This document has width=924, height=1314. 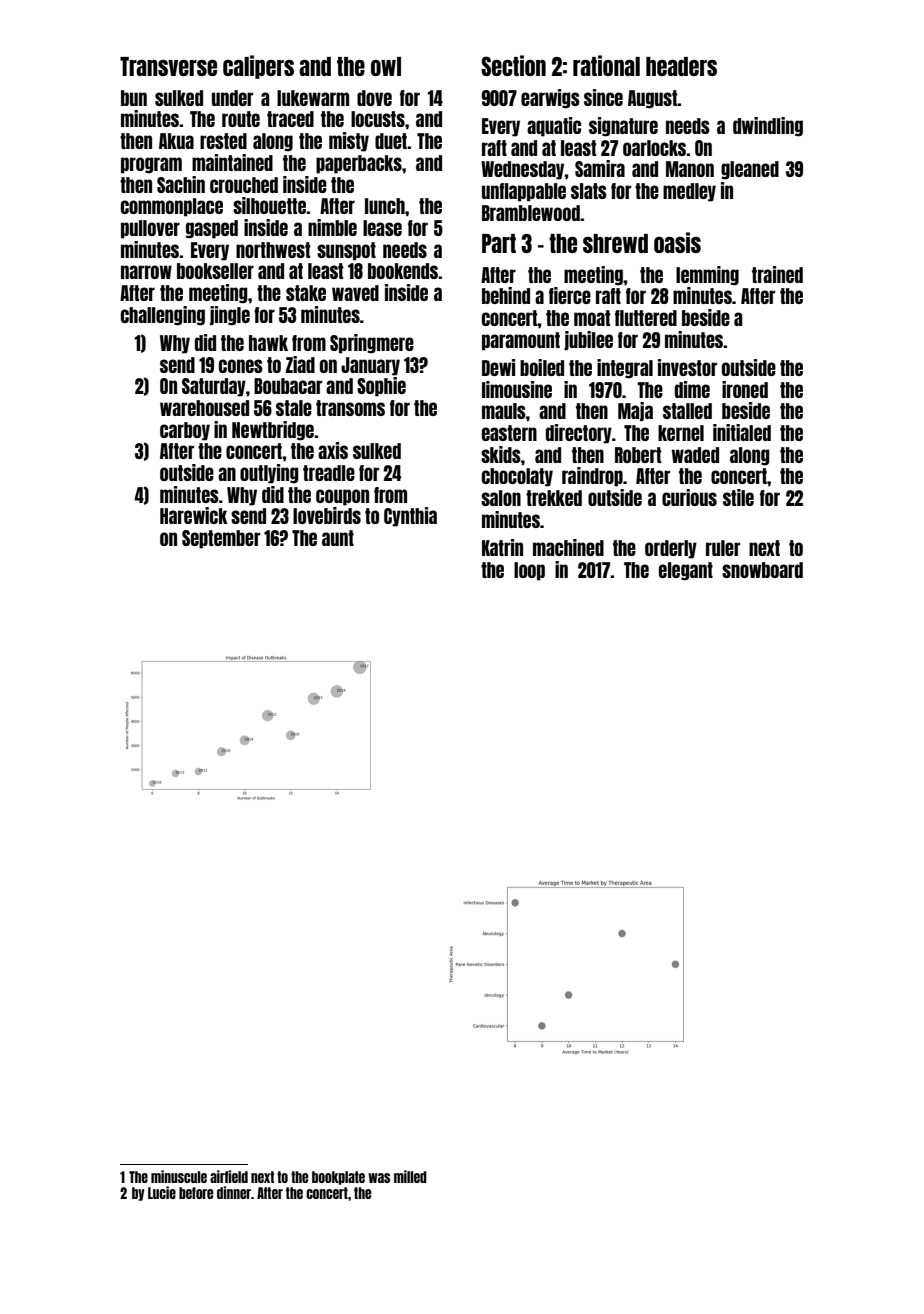 What do you see at coordinates (229, 1176) in the document?
I see `airfield` at bounding box center [229, 1176].
